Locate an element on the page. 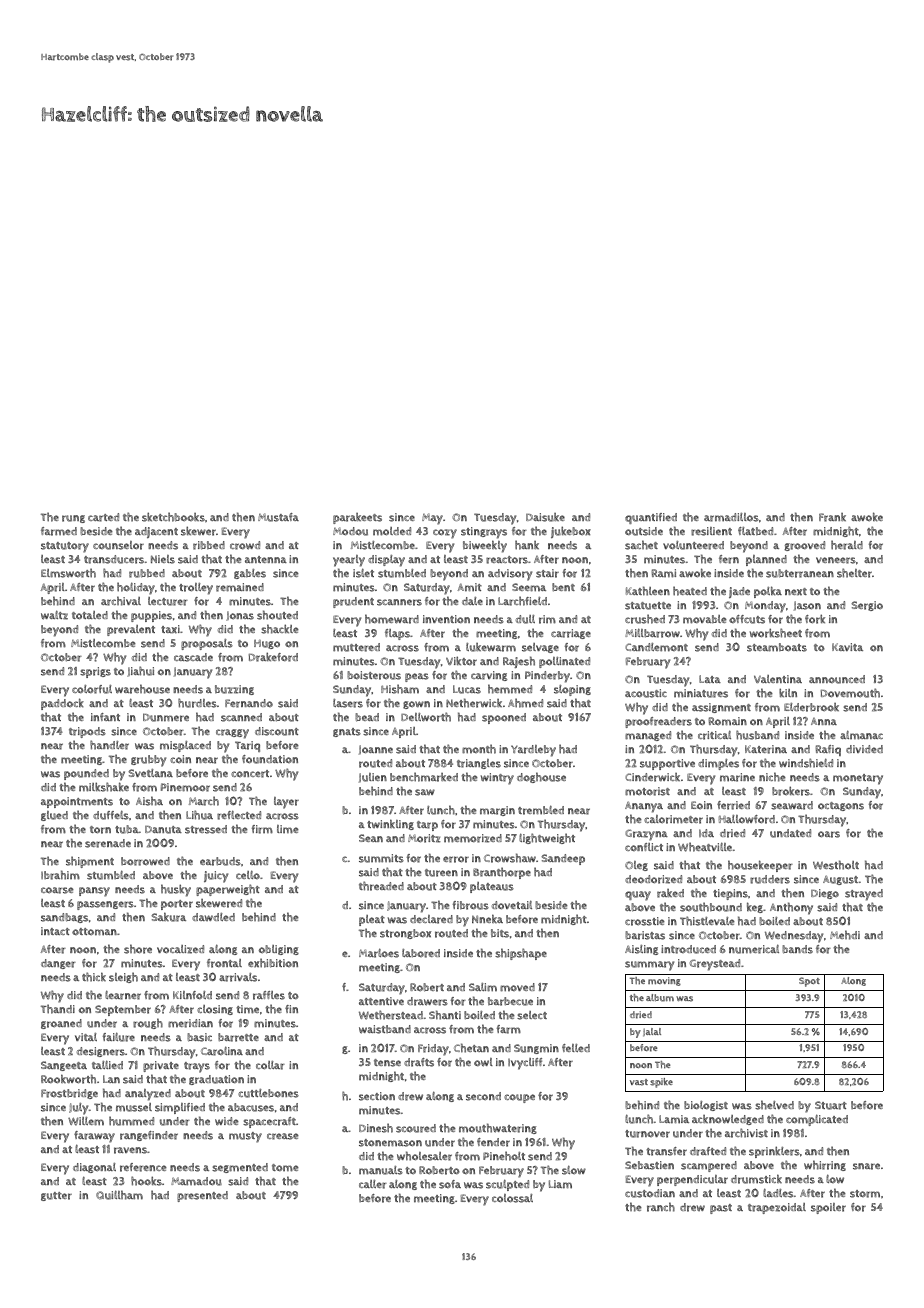 Image resolution: width=924 pixels, height=1308 pixels. May is located at coordinates (432, 519).
